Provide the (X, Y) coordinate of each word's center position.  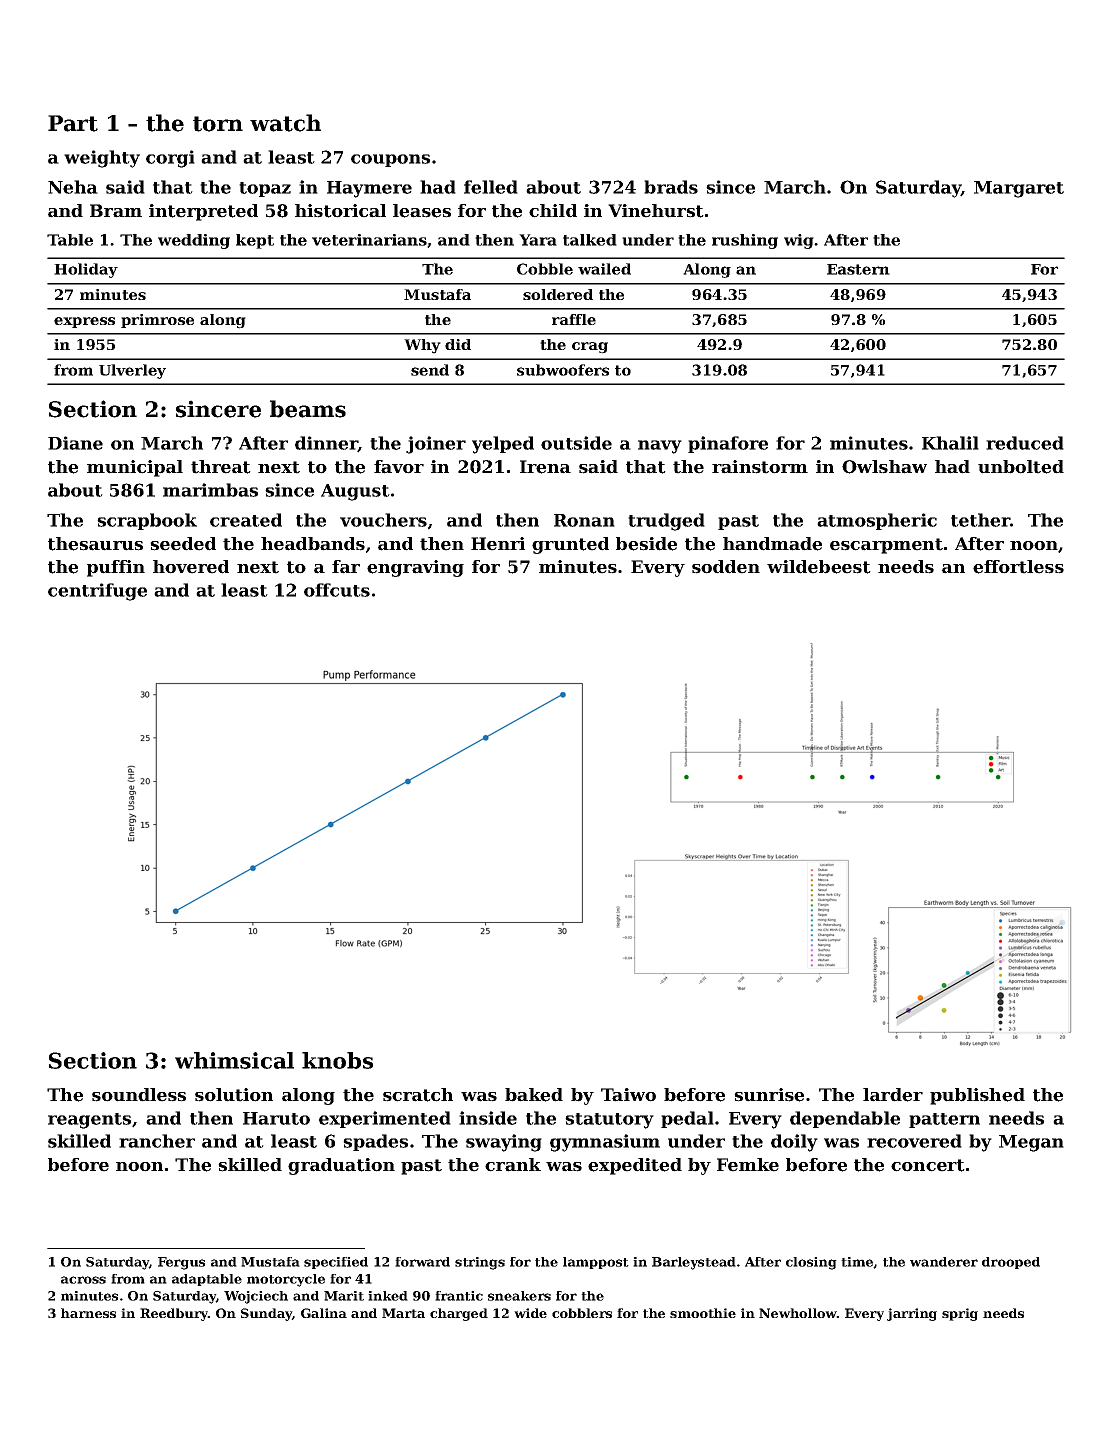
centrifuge (97, 592)
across (83, 1280)
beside (646, 544)
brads (671, 187)
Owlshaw (884, 467)
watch (285, 123)
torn (218, 124)
